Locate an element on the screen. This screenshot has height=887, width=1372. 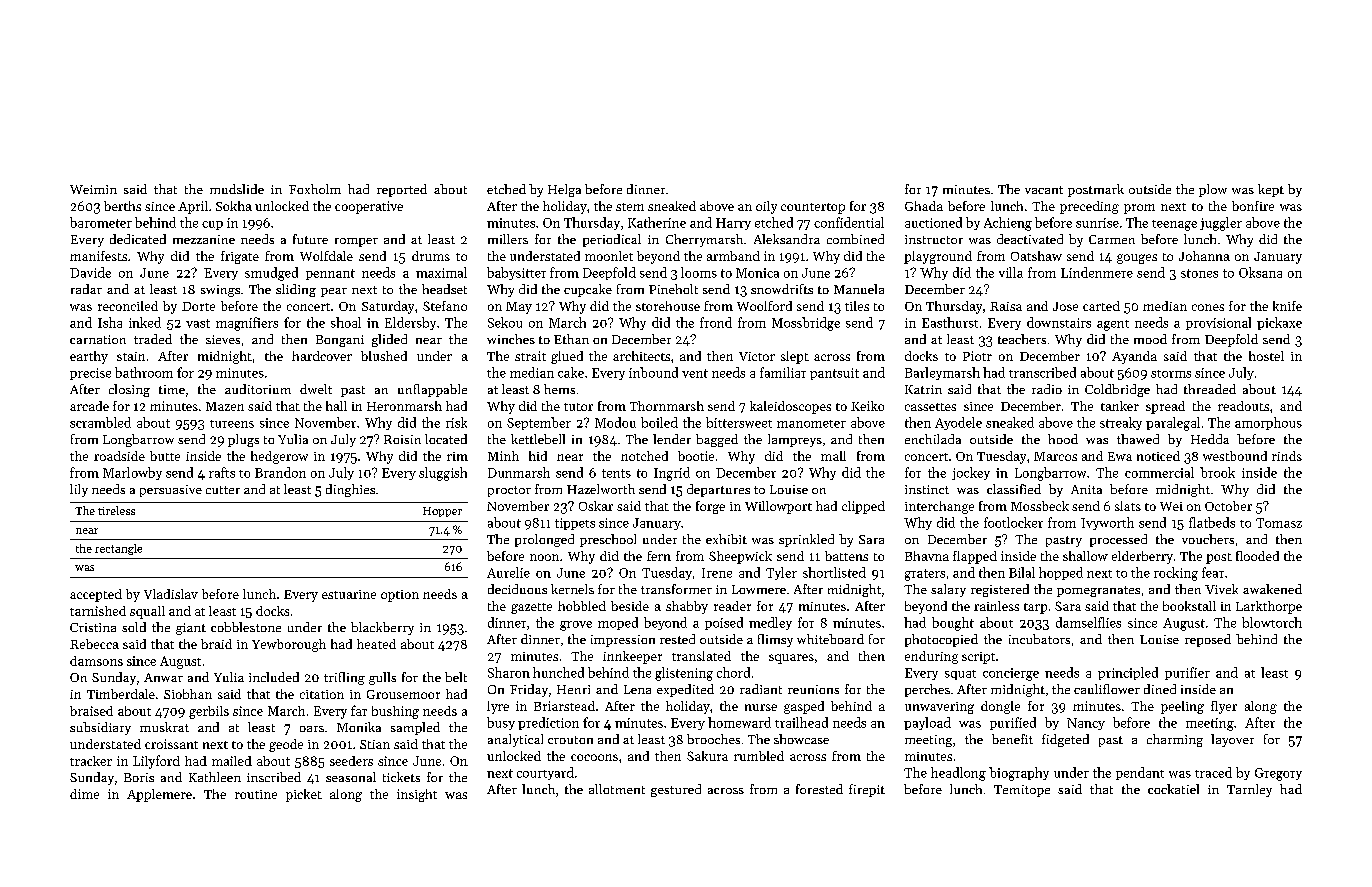
grove is located at coordinates (576, 626).
